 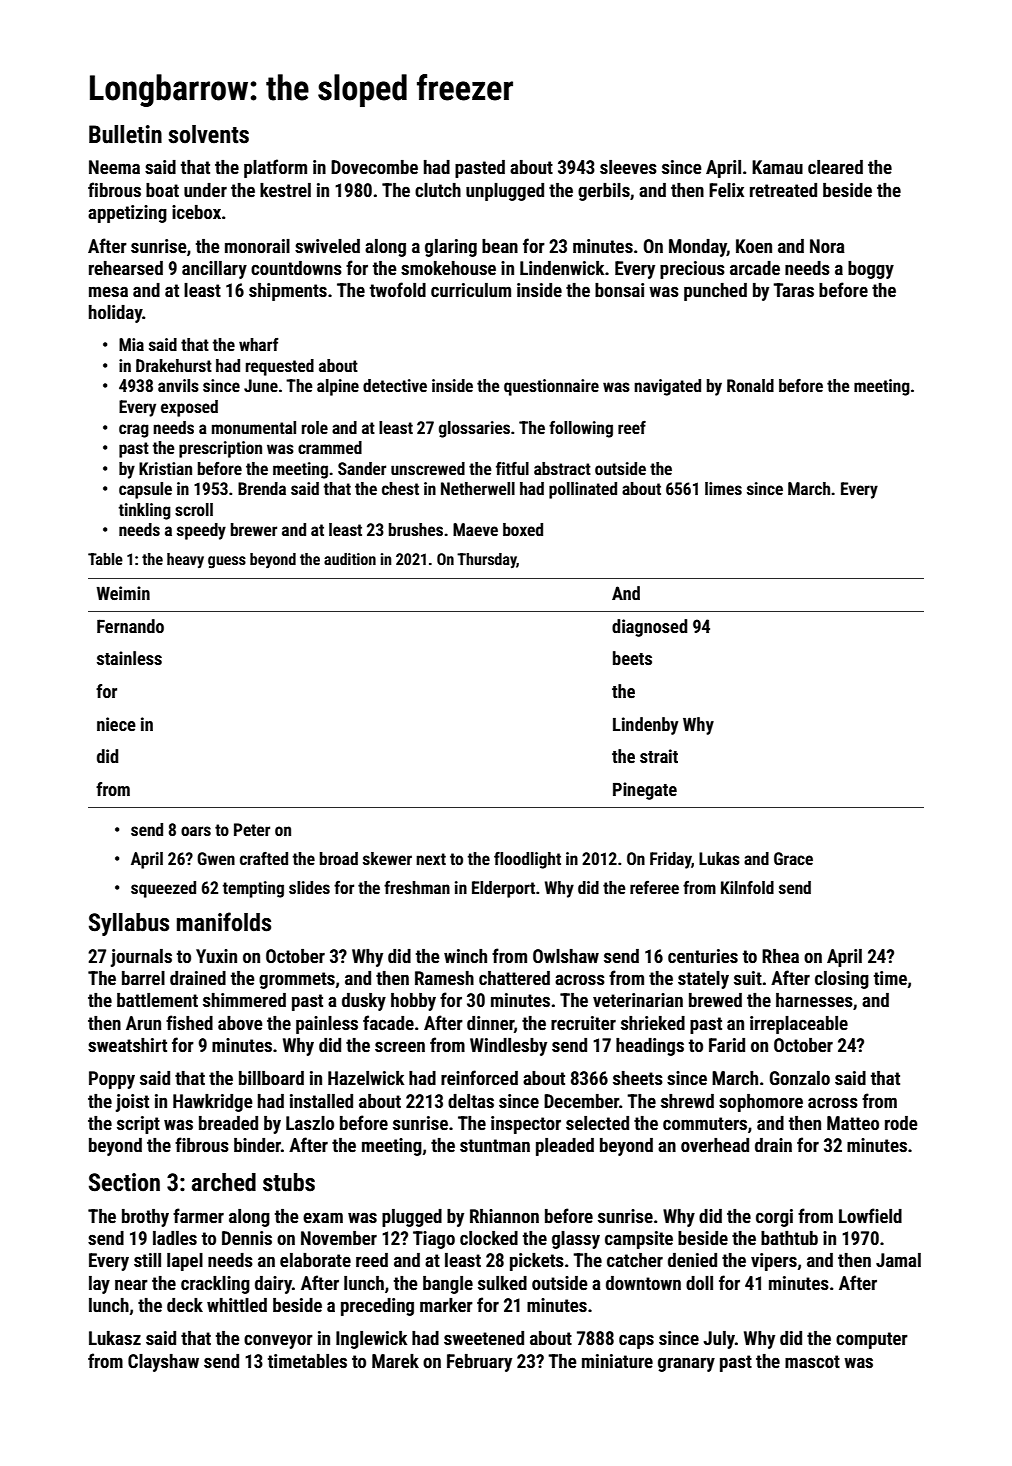 I want to click on Lindenby, so click(x=645, y=726).
